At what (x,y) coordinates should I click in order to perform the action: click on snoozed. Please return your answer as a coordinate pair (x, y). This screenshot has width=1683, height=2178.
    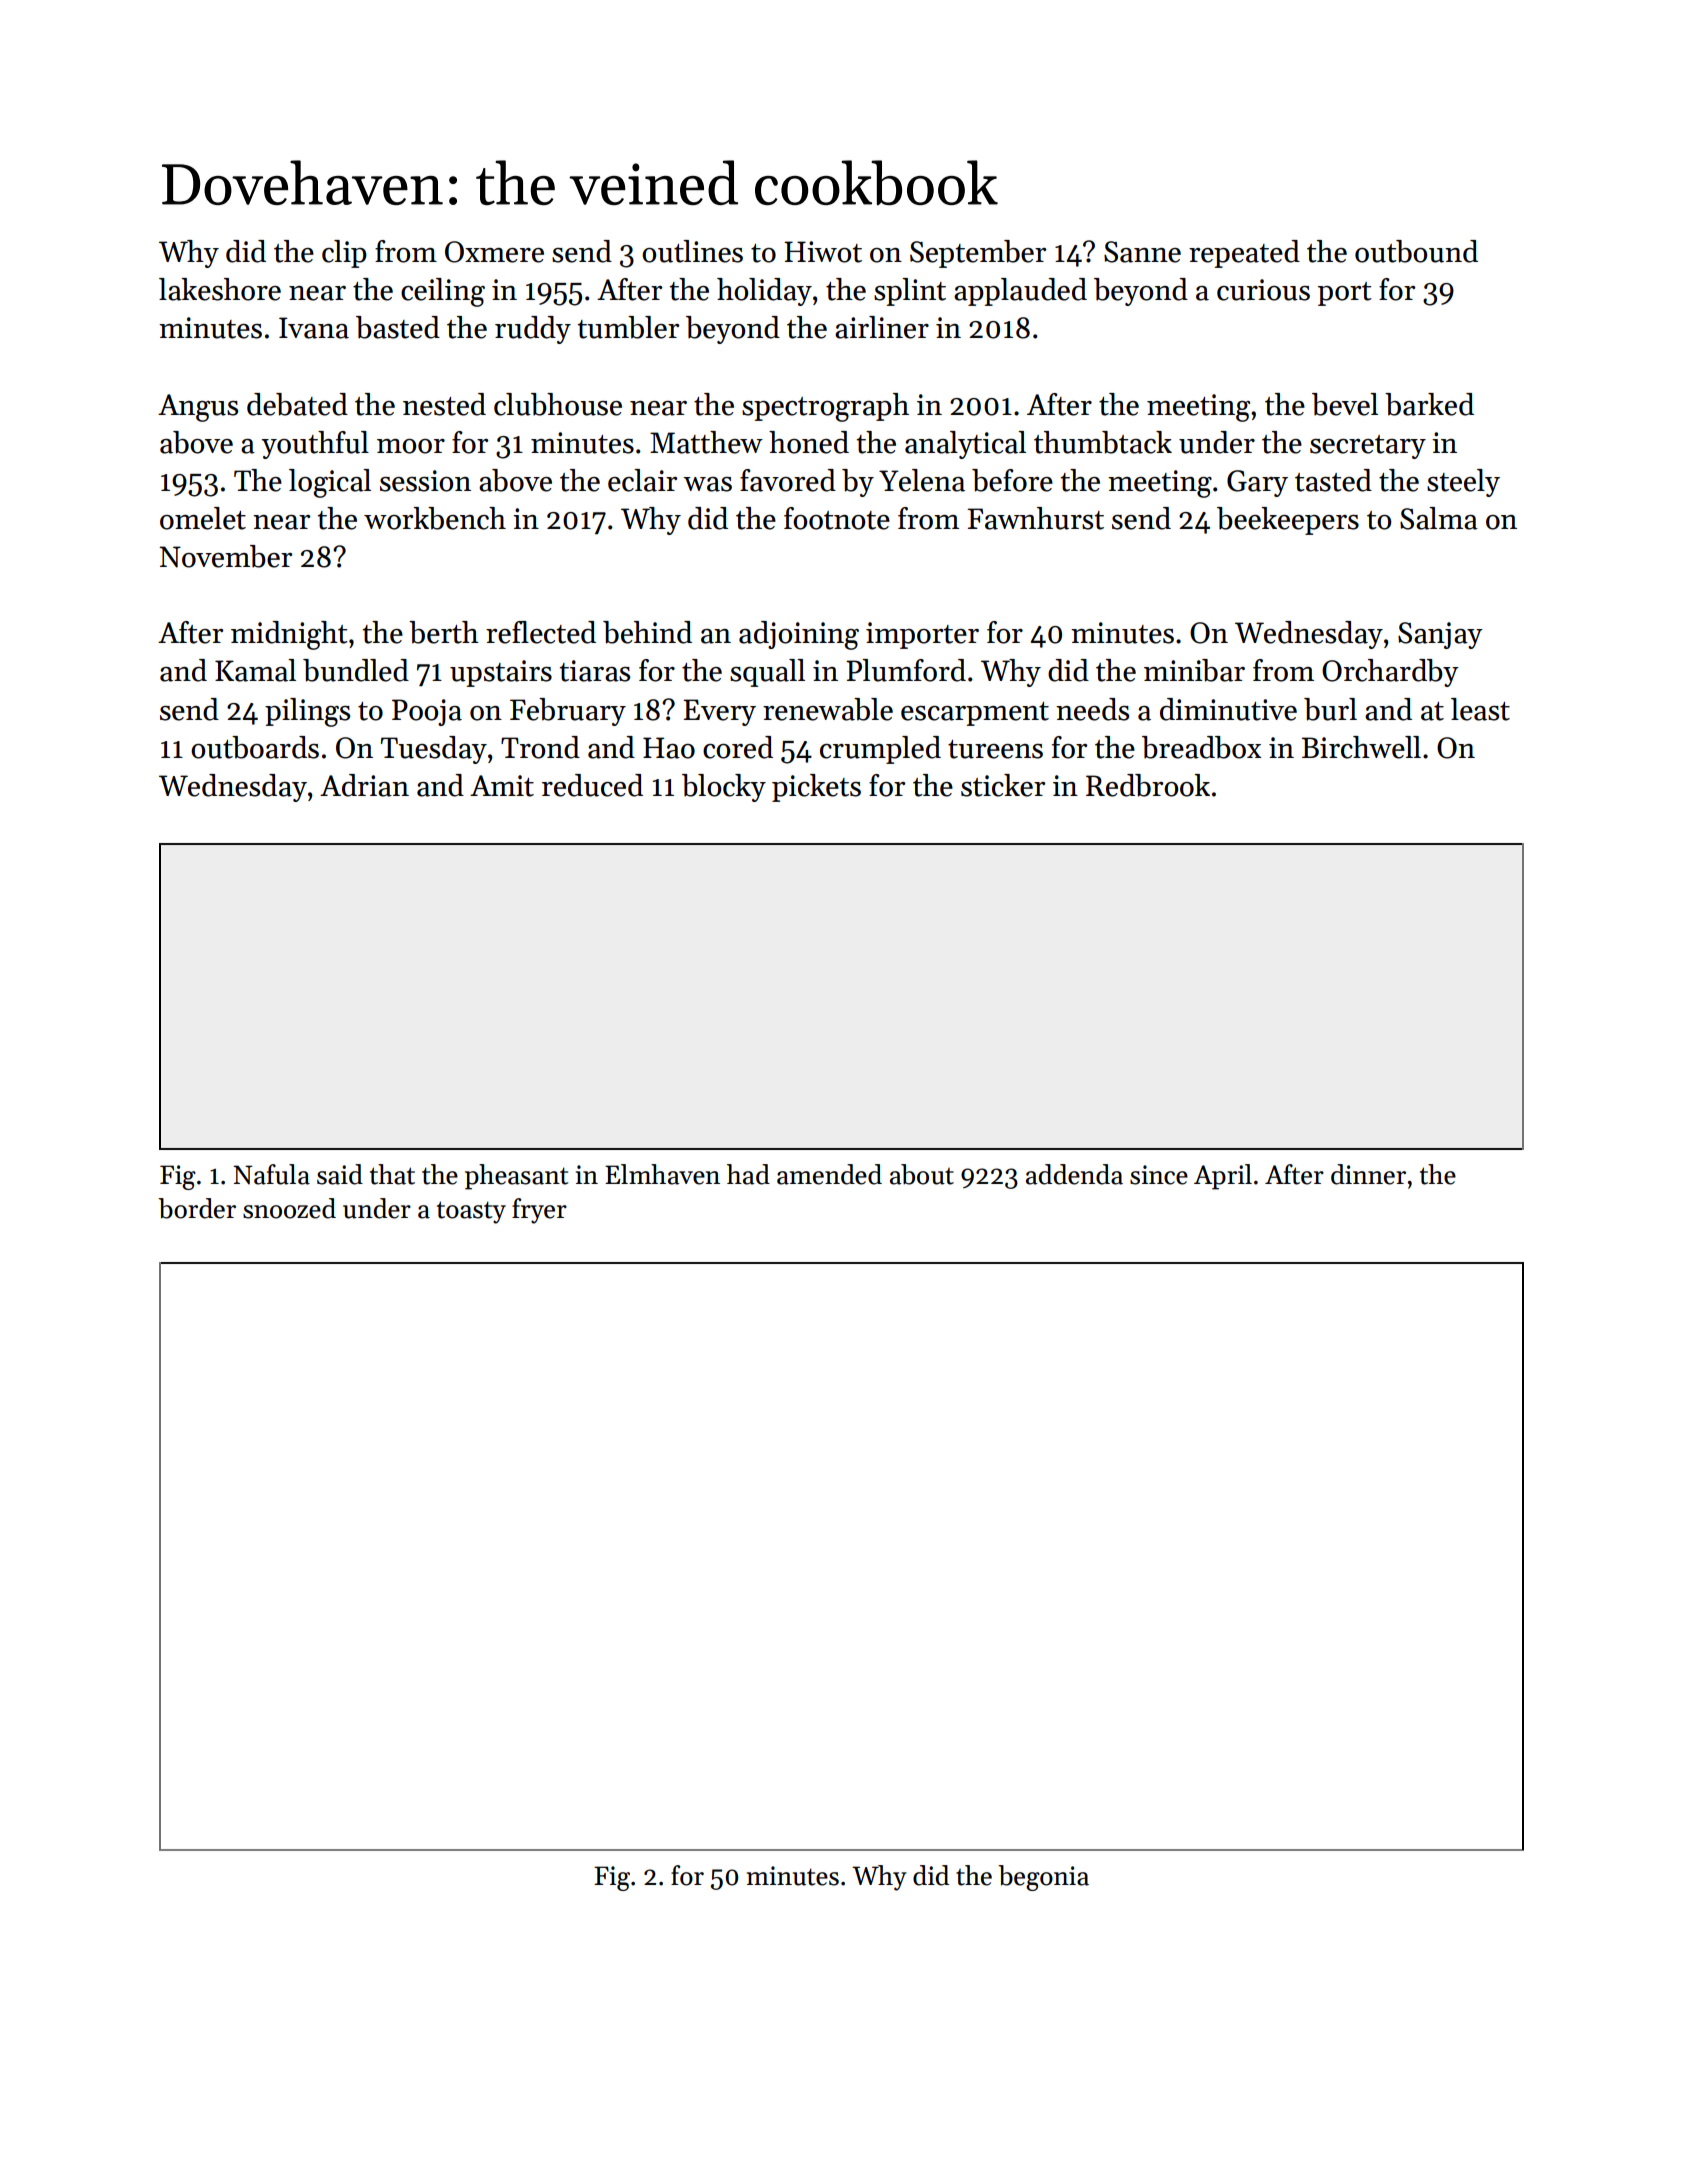
    Looking at the image, I should click on (289, 1208).
